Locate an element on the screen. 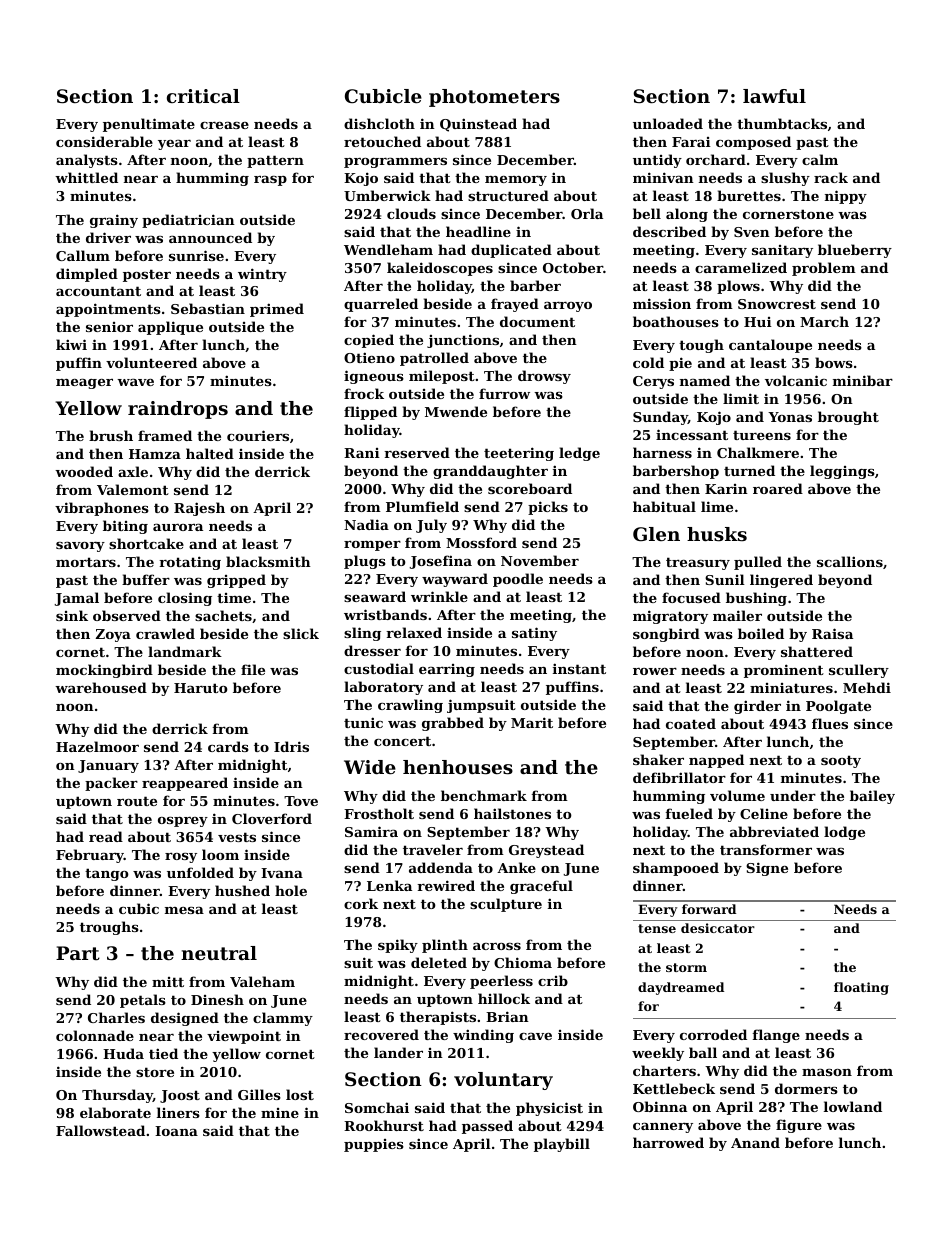 The width and height of the screenshot is (952, 1233). igneous is located at coordinates (374, 377).
